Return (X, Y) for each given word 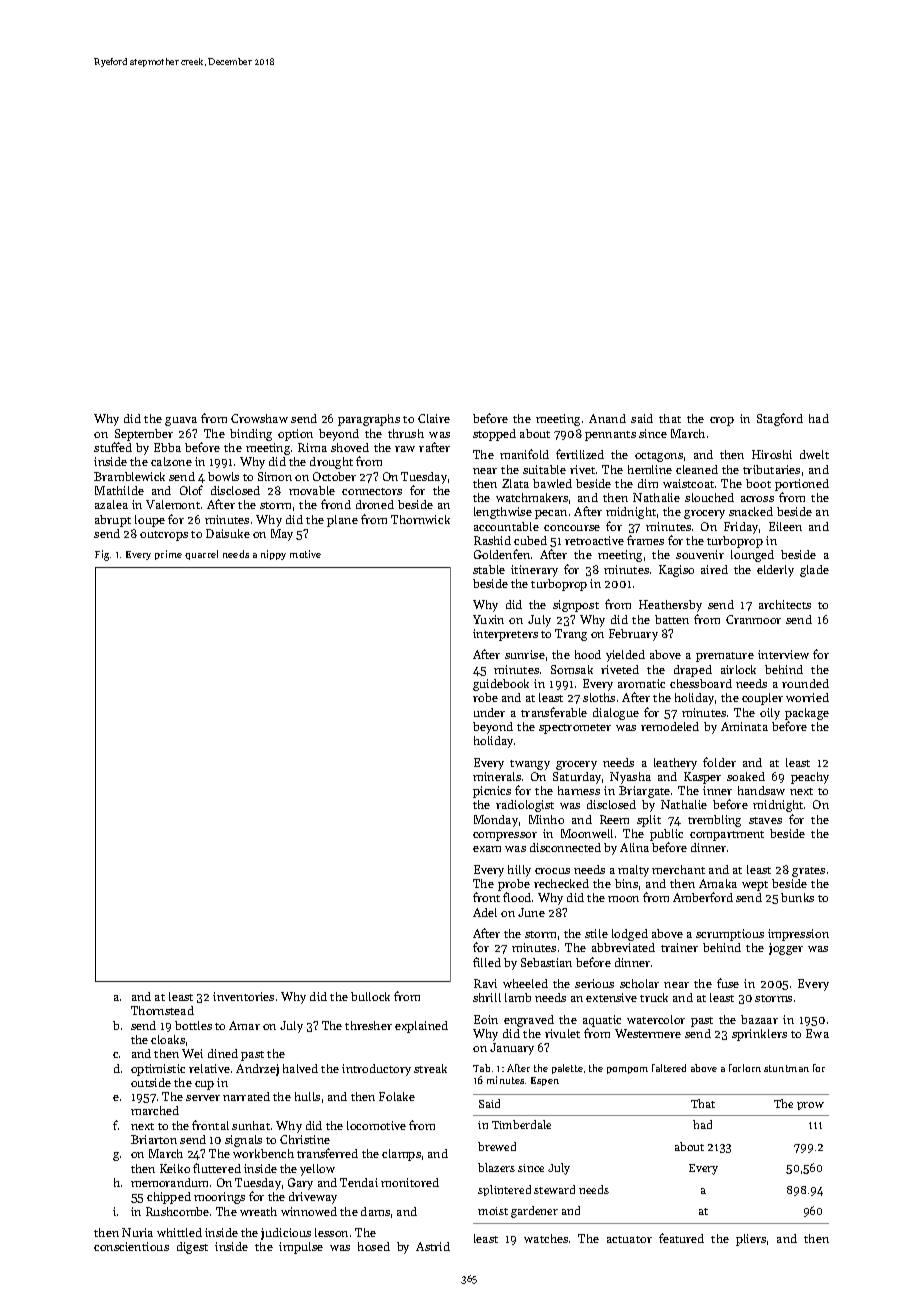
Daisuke (228, 533)
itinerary (534, 571)
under (489, 712)
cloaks (168, 1039)
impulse (301, 1248)
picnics (492, 792)
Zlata (515, 483)
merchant (678, 869)
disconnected (565, 847)
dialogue (616, 714)
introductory (376, 1070)
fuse (728, 983)
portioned (802, 485)
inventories (243, 996)
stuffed (113, 447)
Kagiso (676, 571)
